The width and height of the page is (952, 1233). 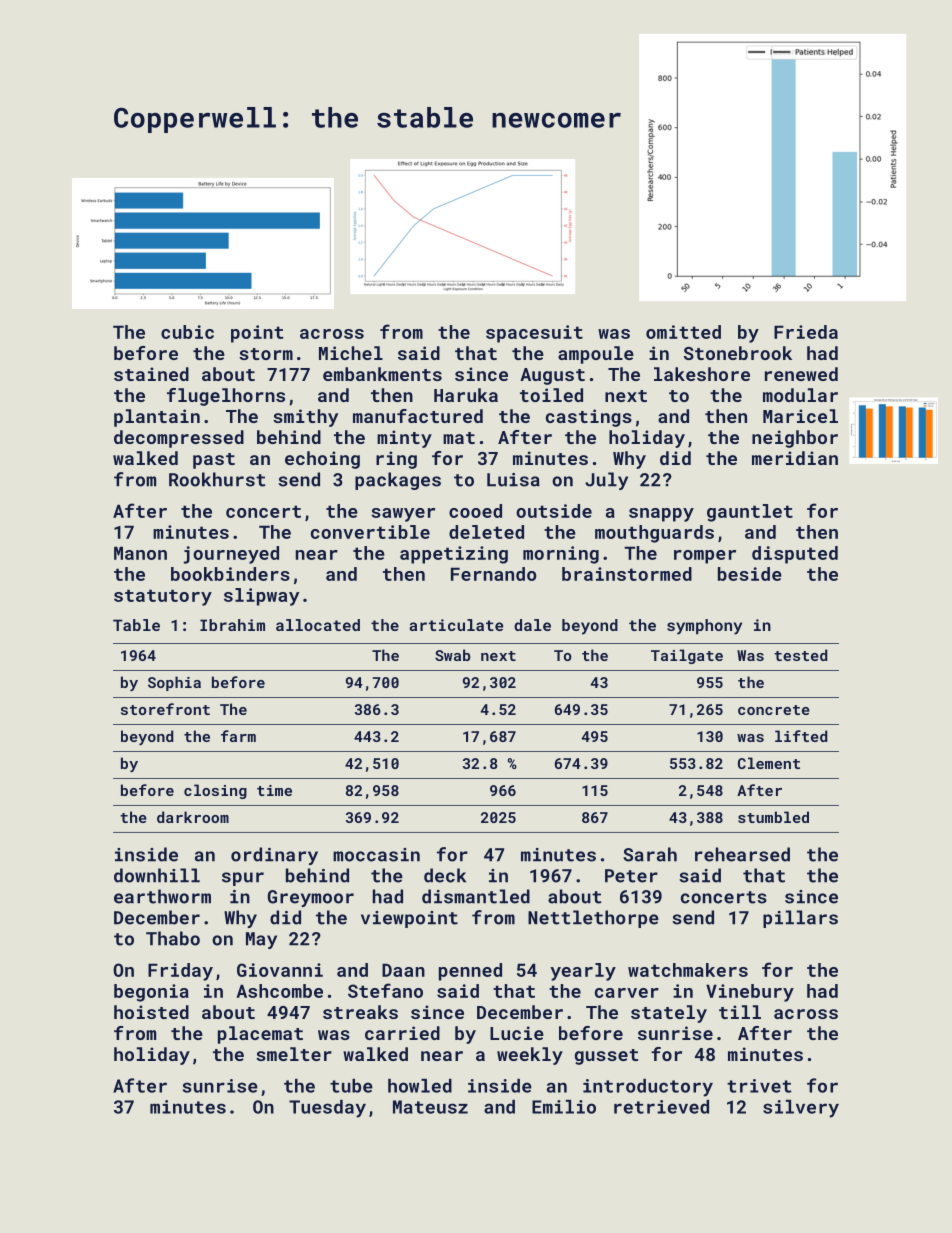 I want to click on Manon, so click(x=140, y=553).
